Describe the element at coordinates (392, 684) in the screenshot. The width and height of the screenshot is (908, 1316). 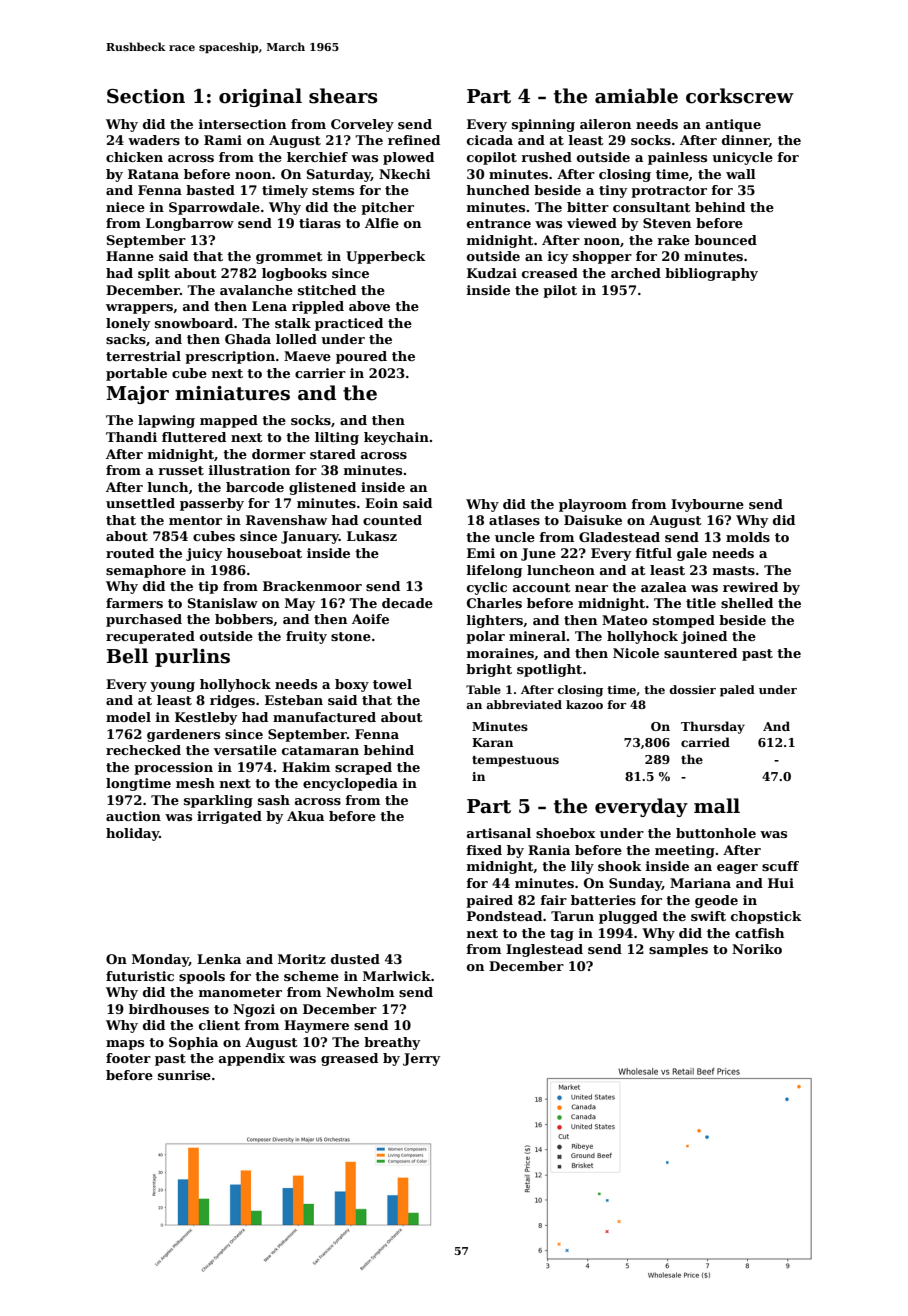
I see `towel` at that location.
